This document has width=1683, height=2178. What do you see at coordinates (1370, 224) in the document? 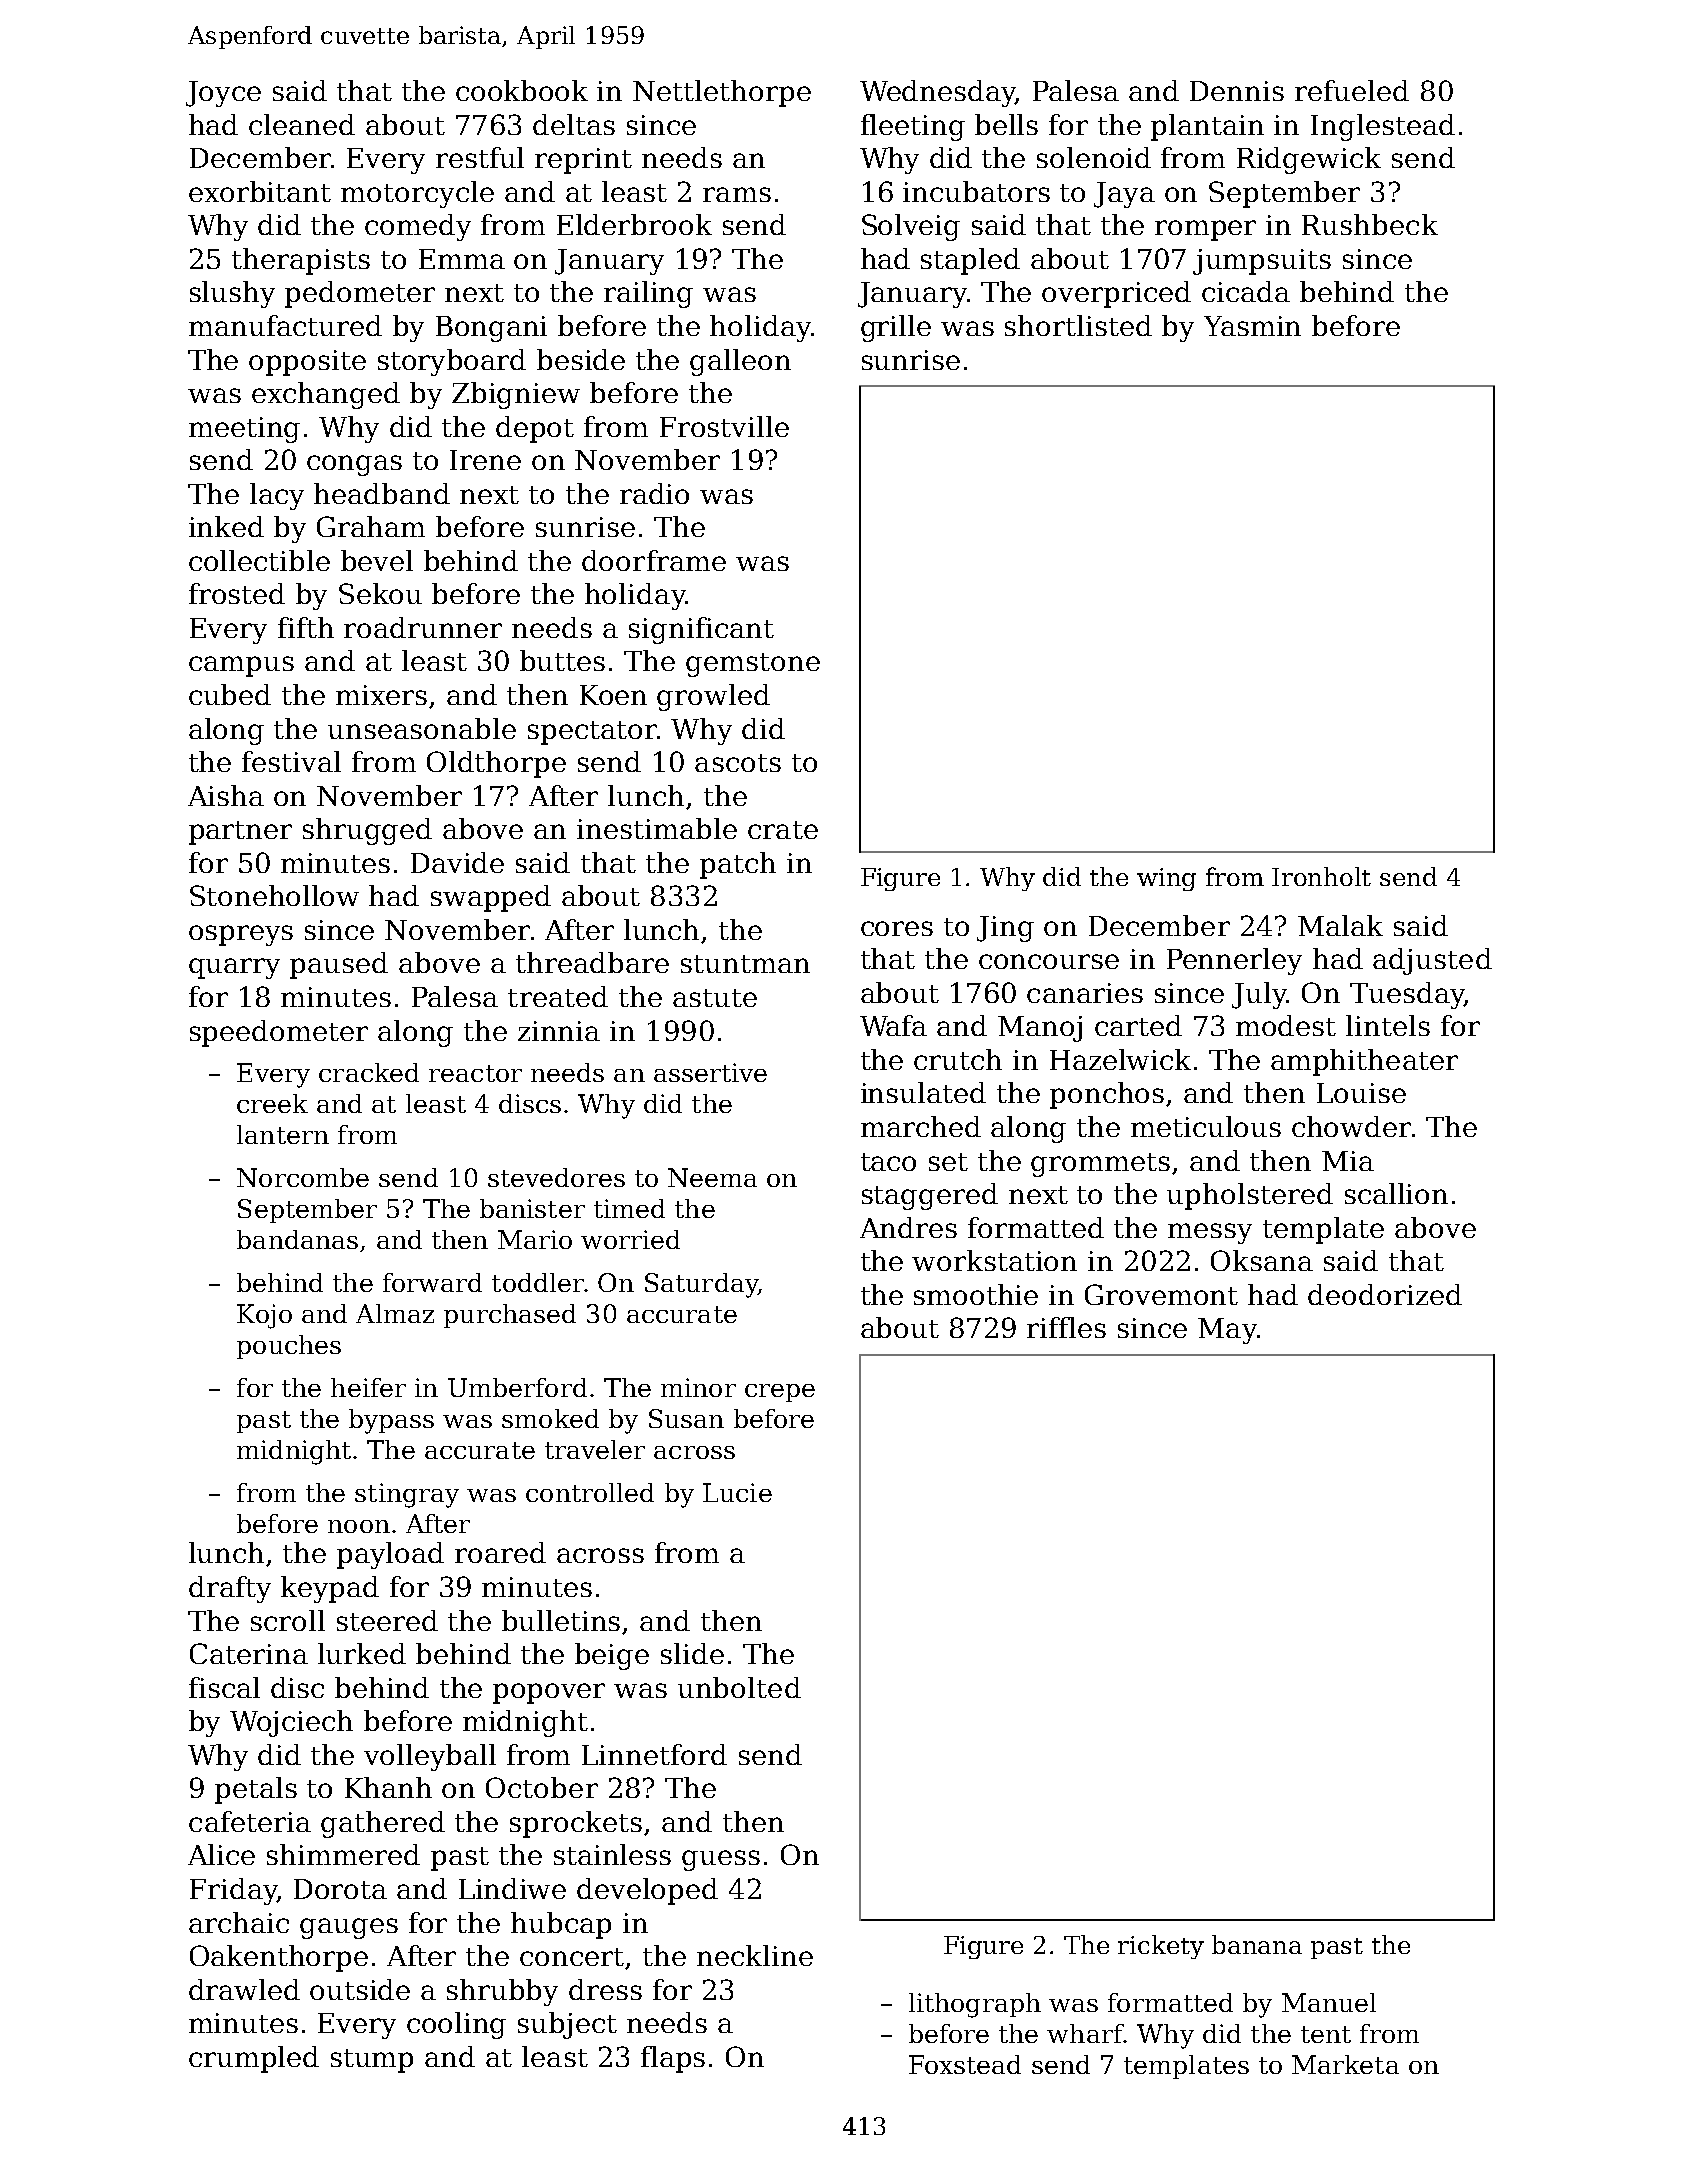
I see `Rushbeck` at bounding box center [1370, 224].
